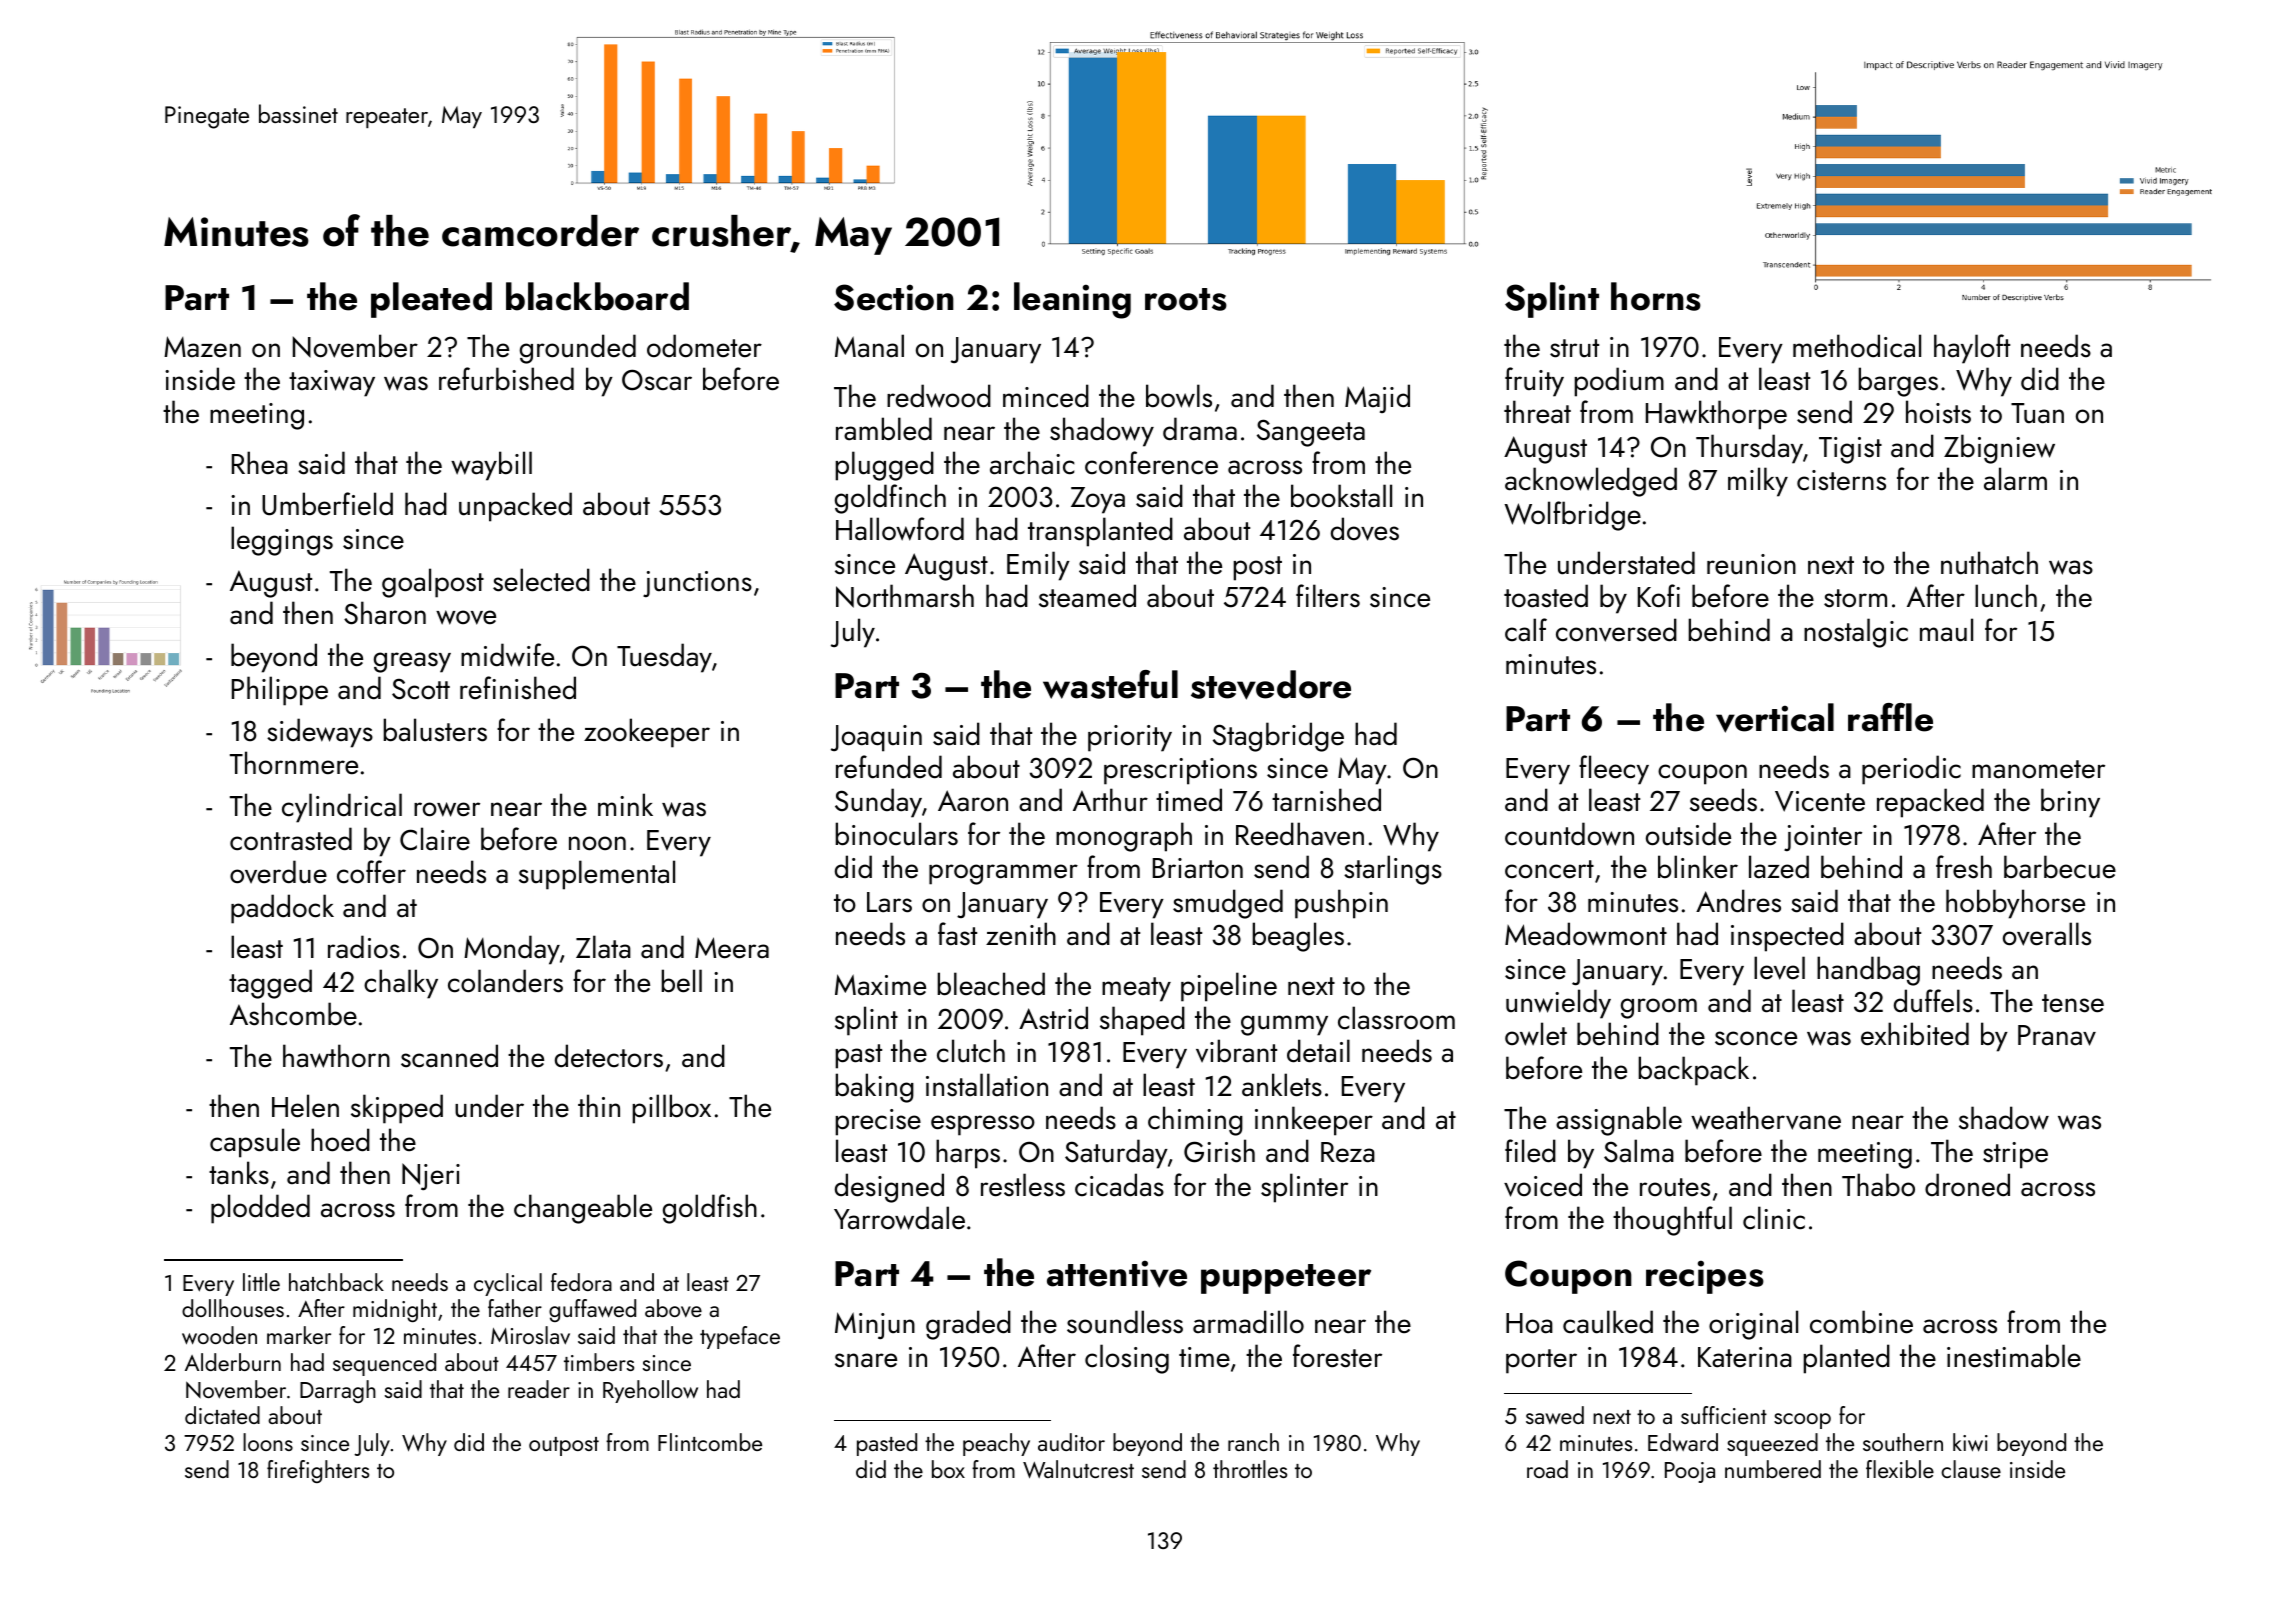  I want to click on taxiway, so click(332, 383).
